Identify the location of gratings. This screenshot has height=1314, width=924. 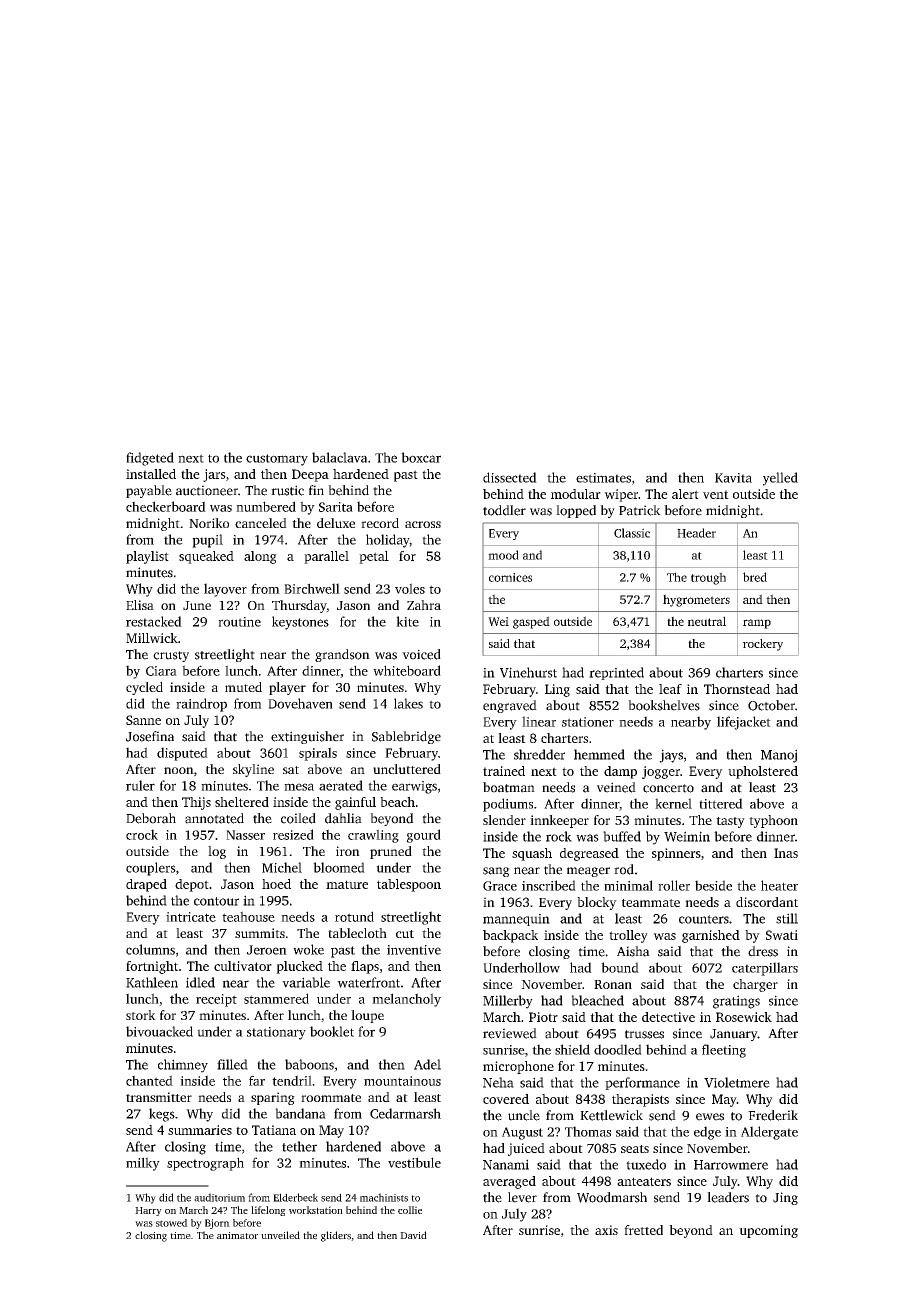
(736, 1002).
